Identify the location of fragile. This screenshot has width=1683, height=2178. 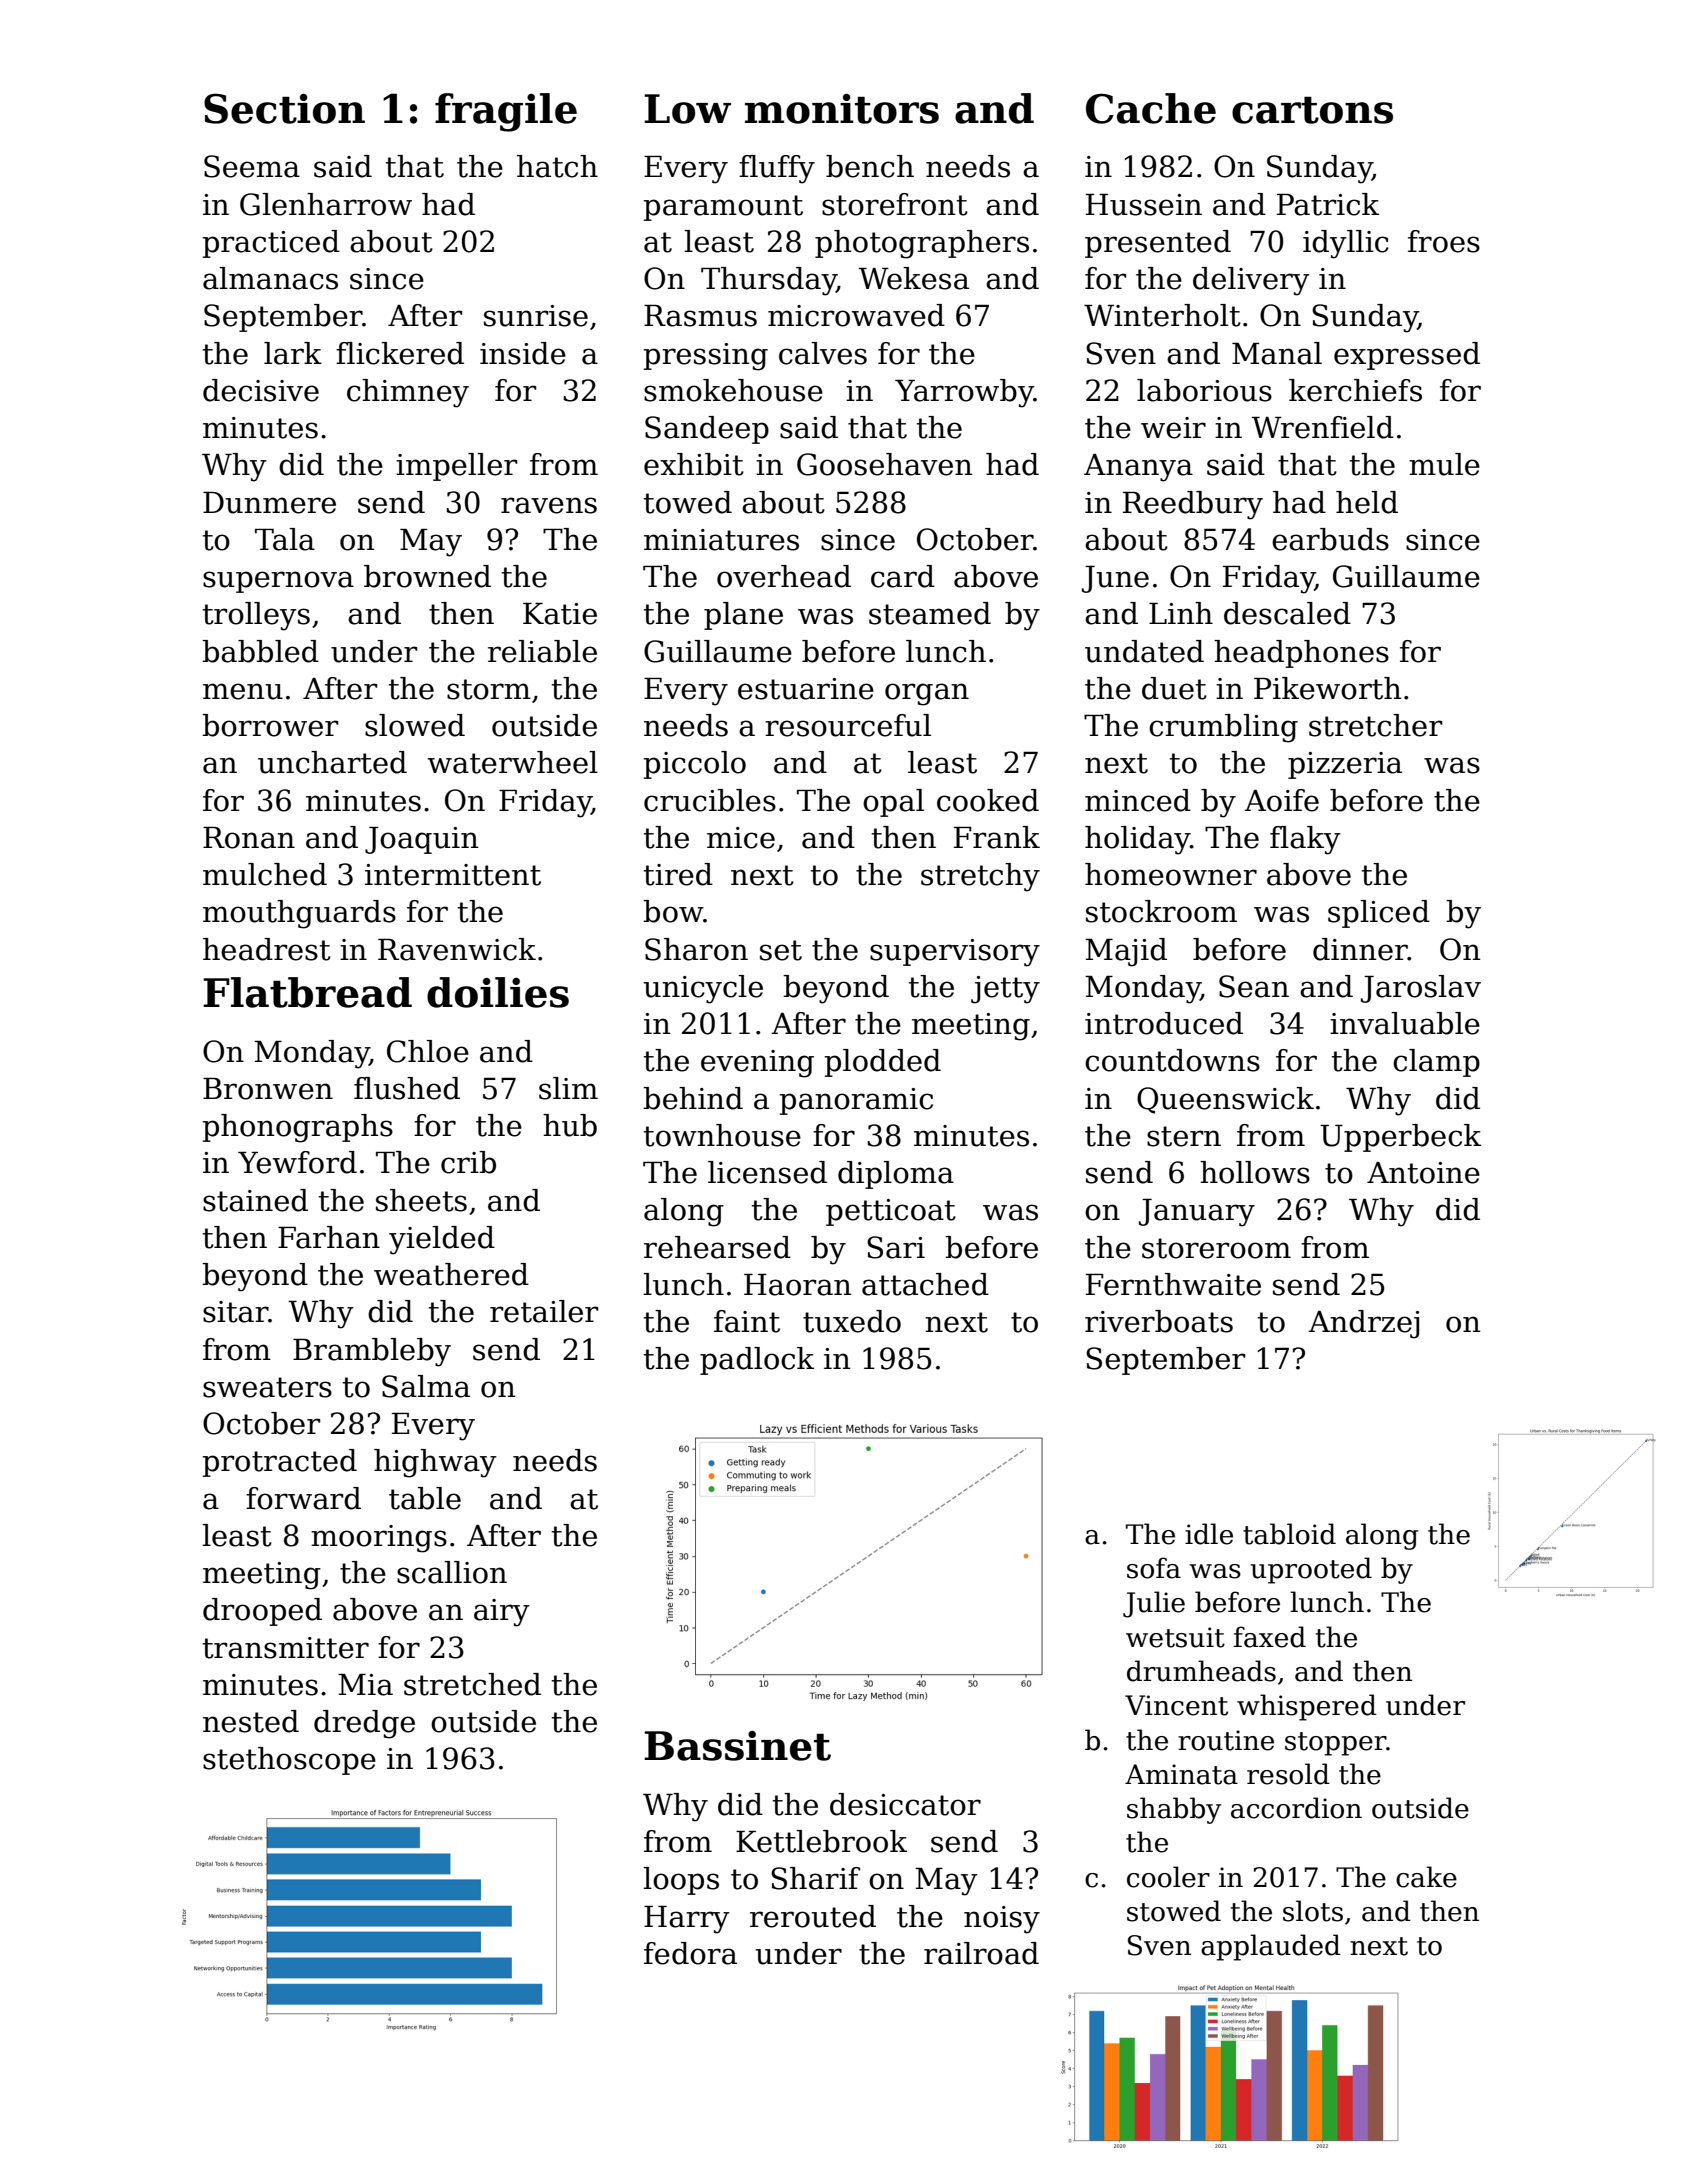
(506, 112).
